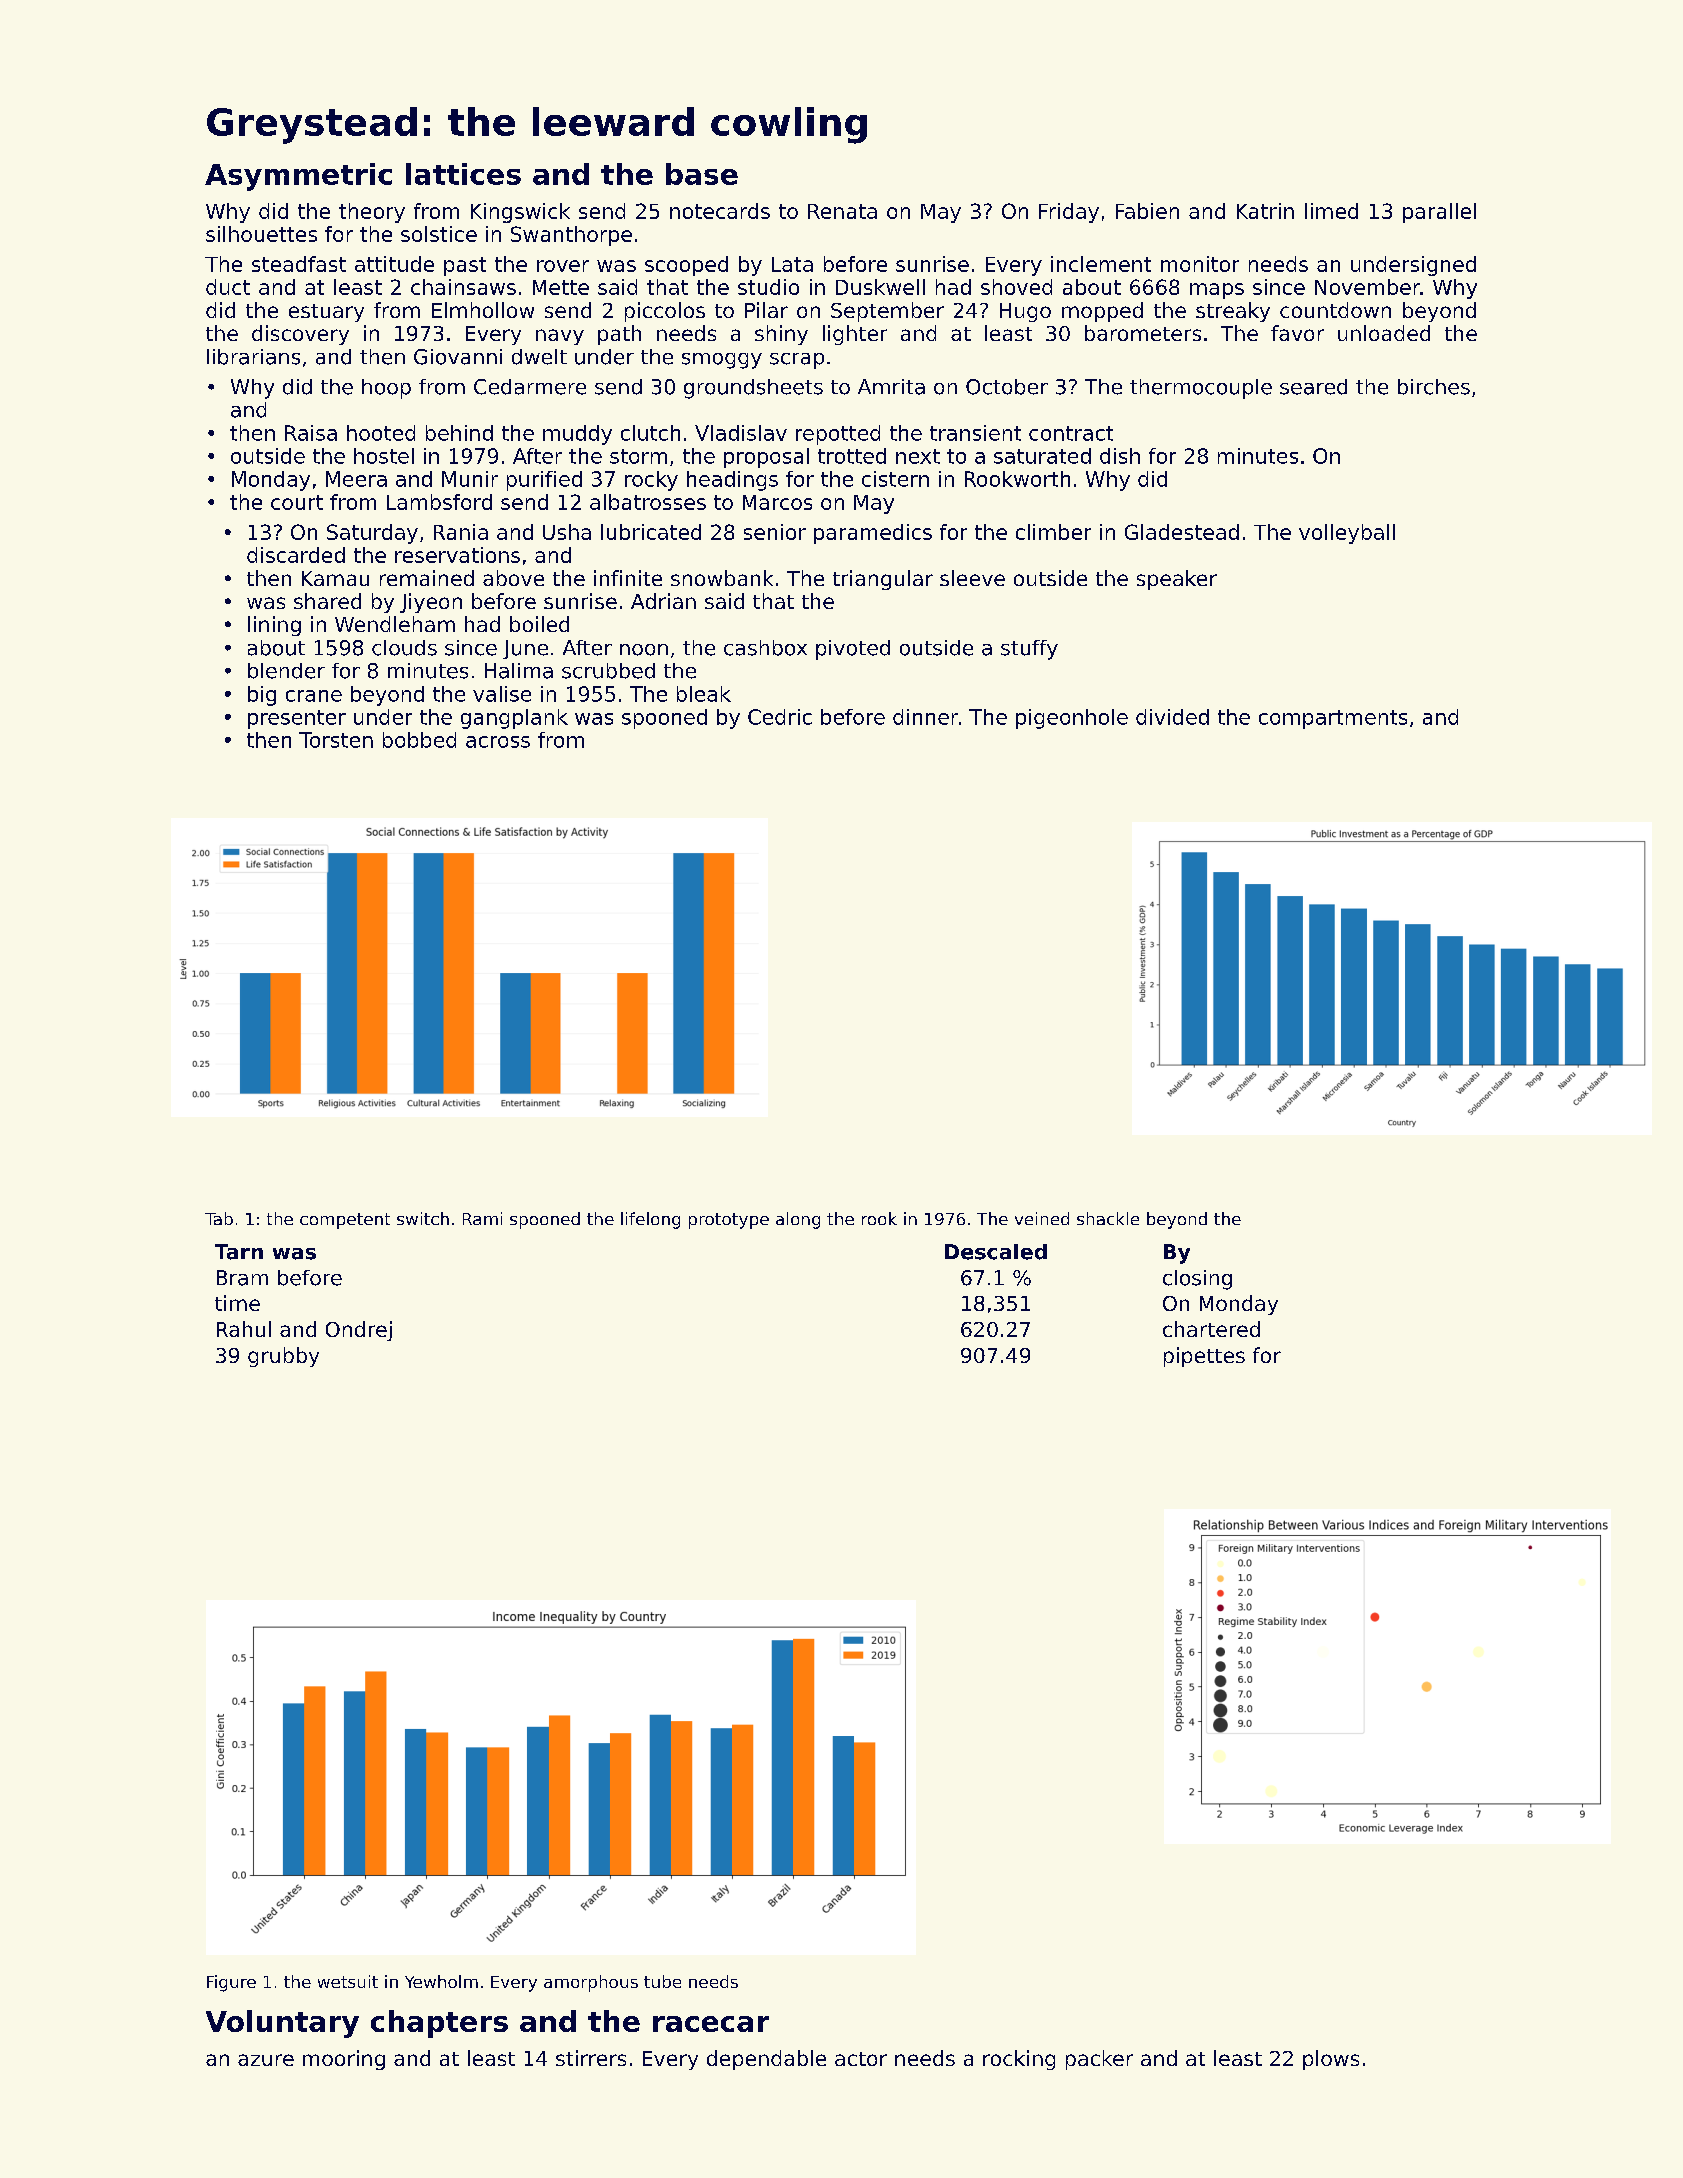  Describe the element at coordinates (925, 717) in the screenshot. I see `dinner` at that location.
